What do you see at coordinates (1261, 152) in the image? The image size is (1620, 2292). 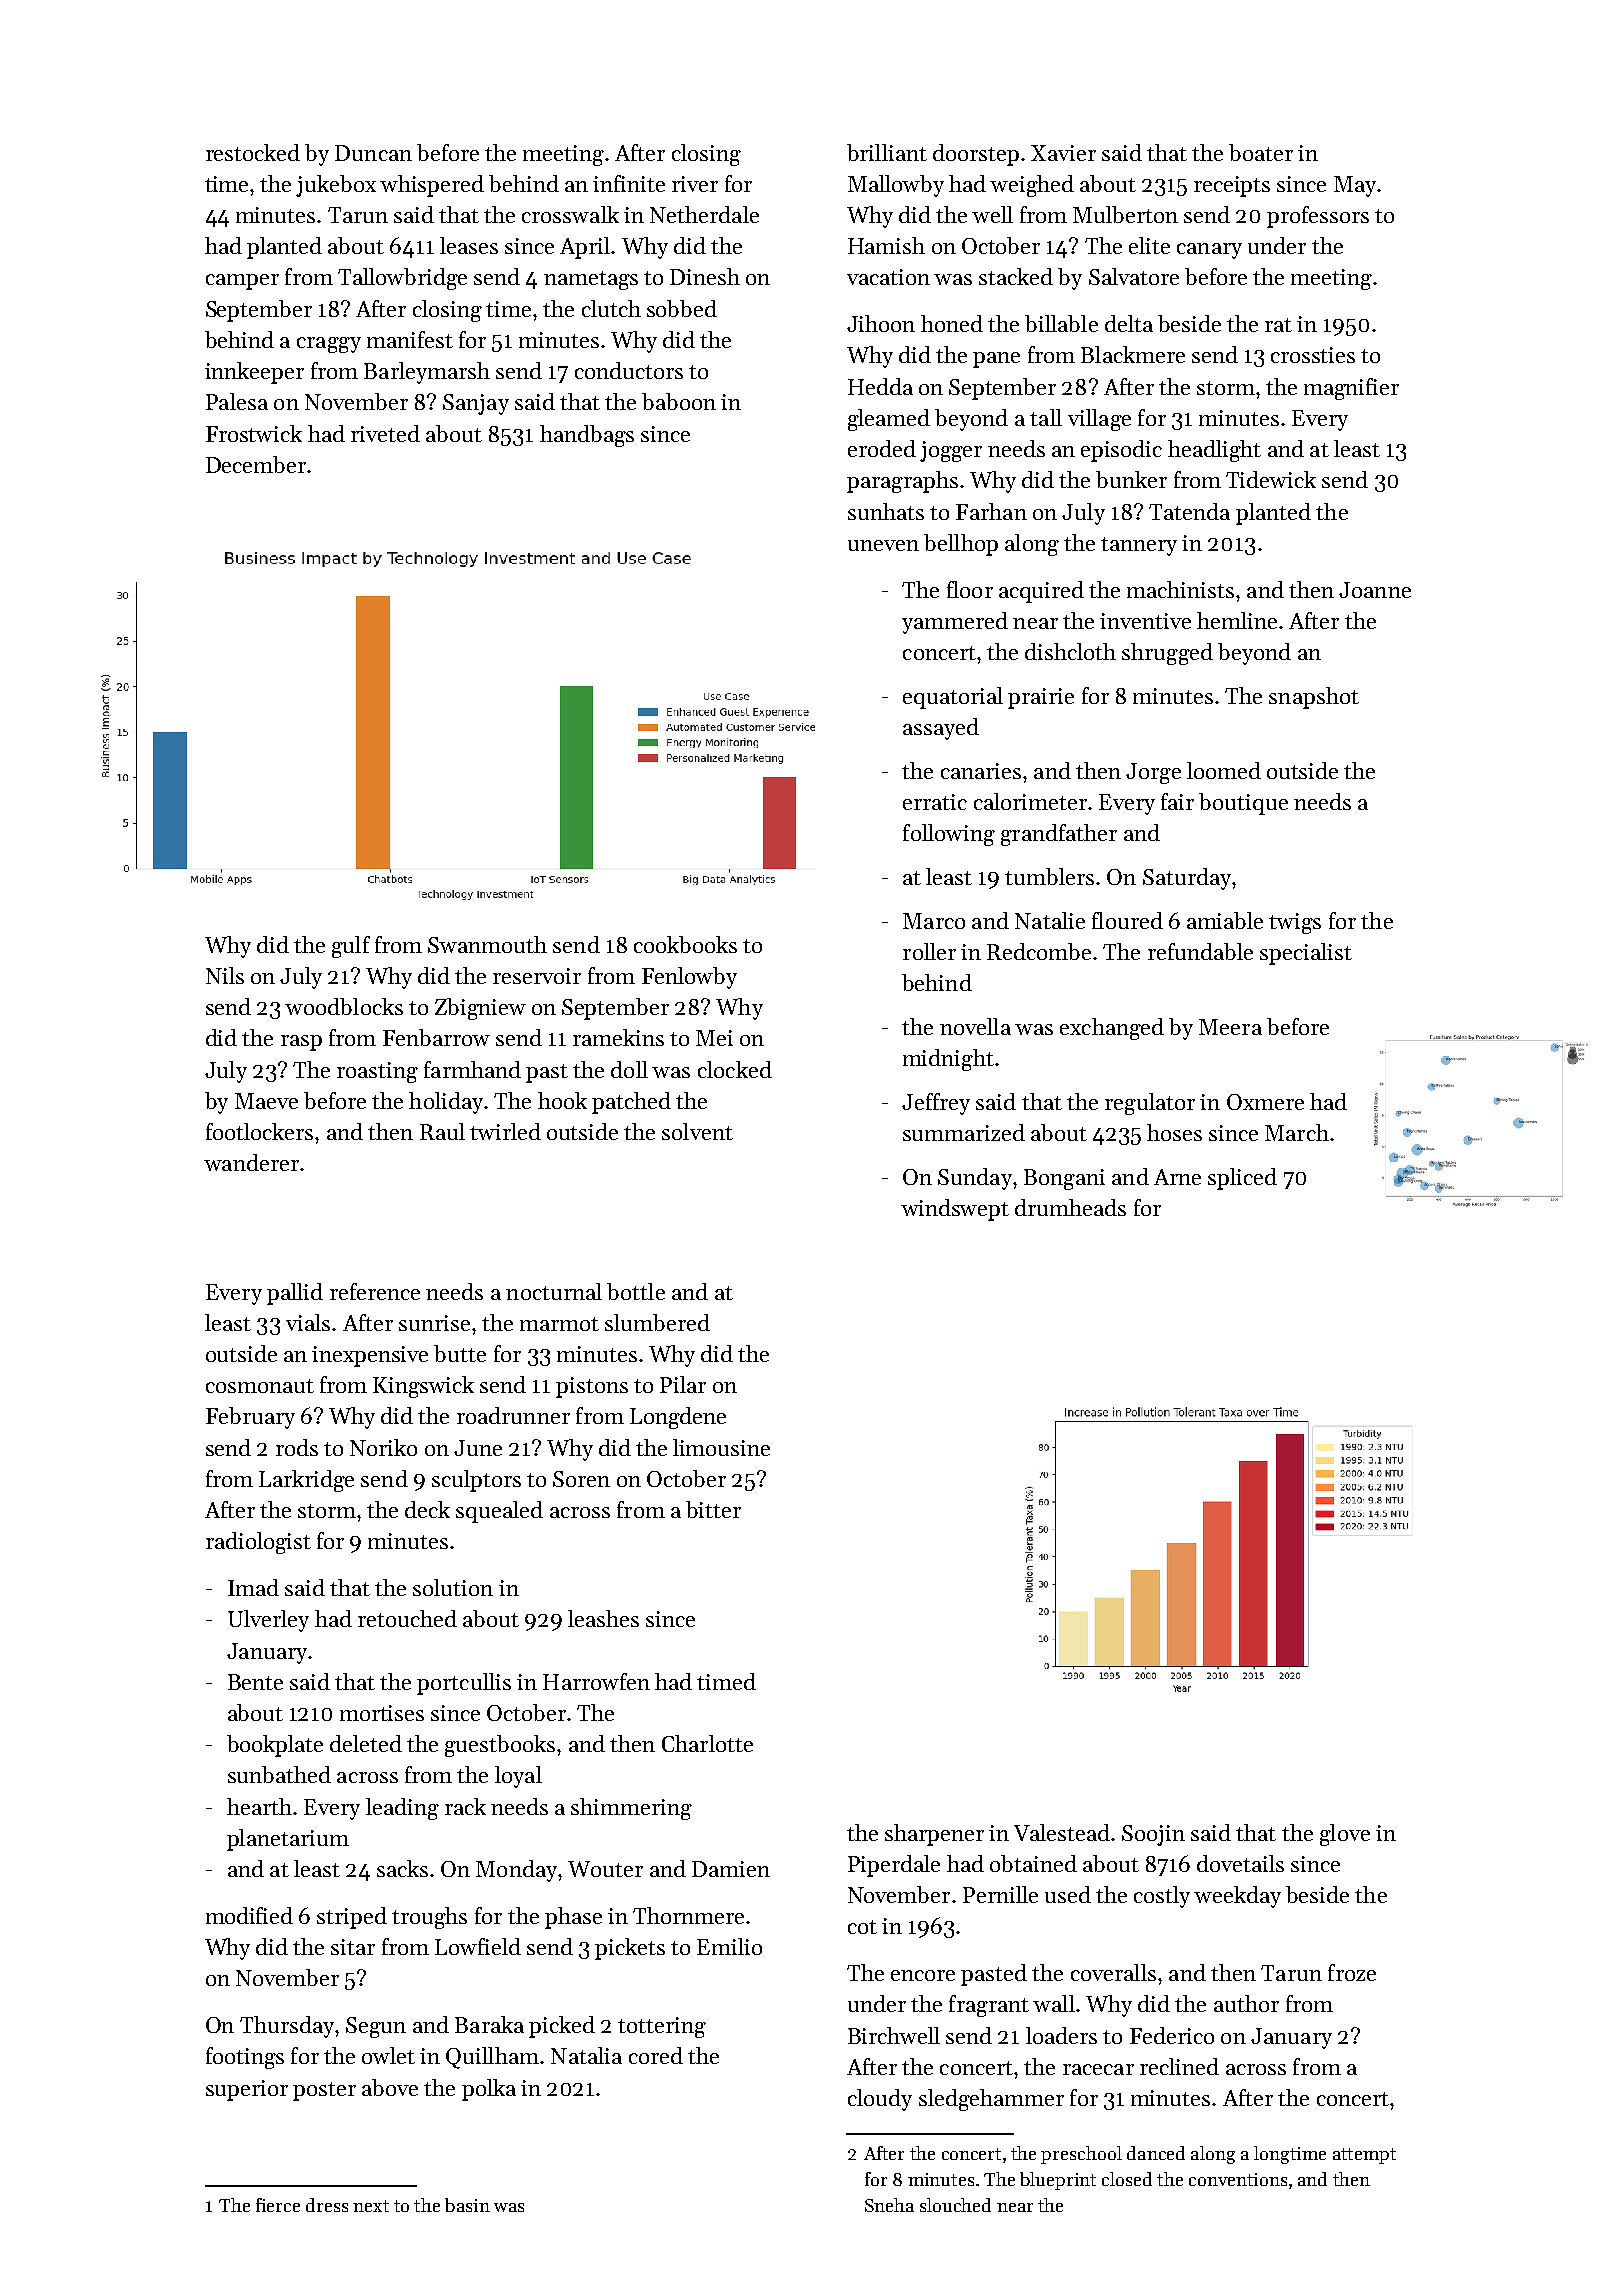 I see `boater` at bounding box center [1261, 152].
